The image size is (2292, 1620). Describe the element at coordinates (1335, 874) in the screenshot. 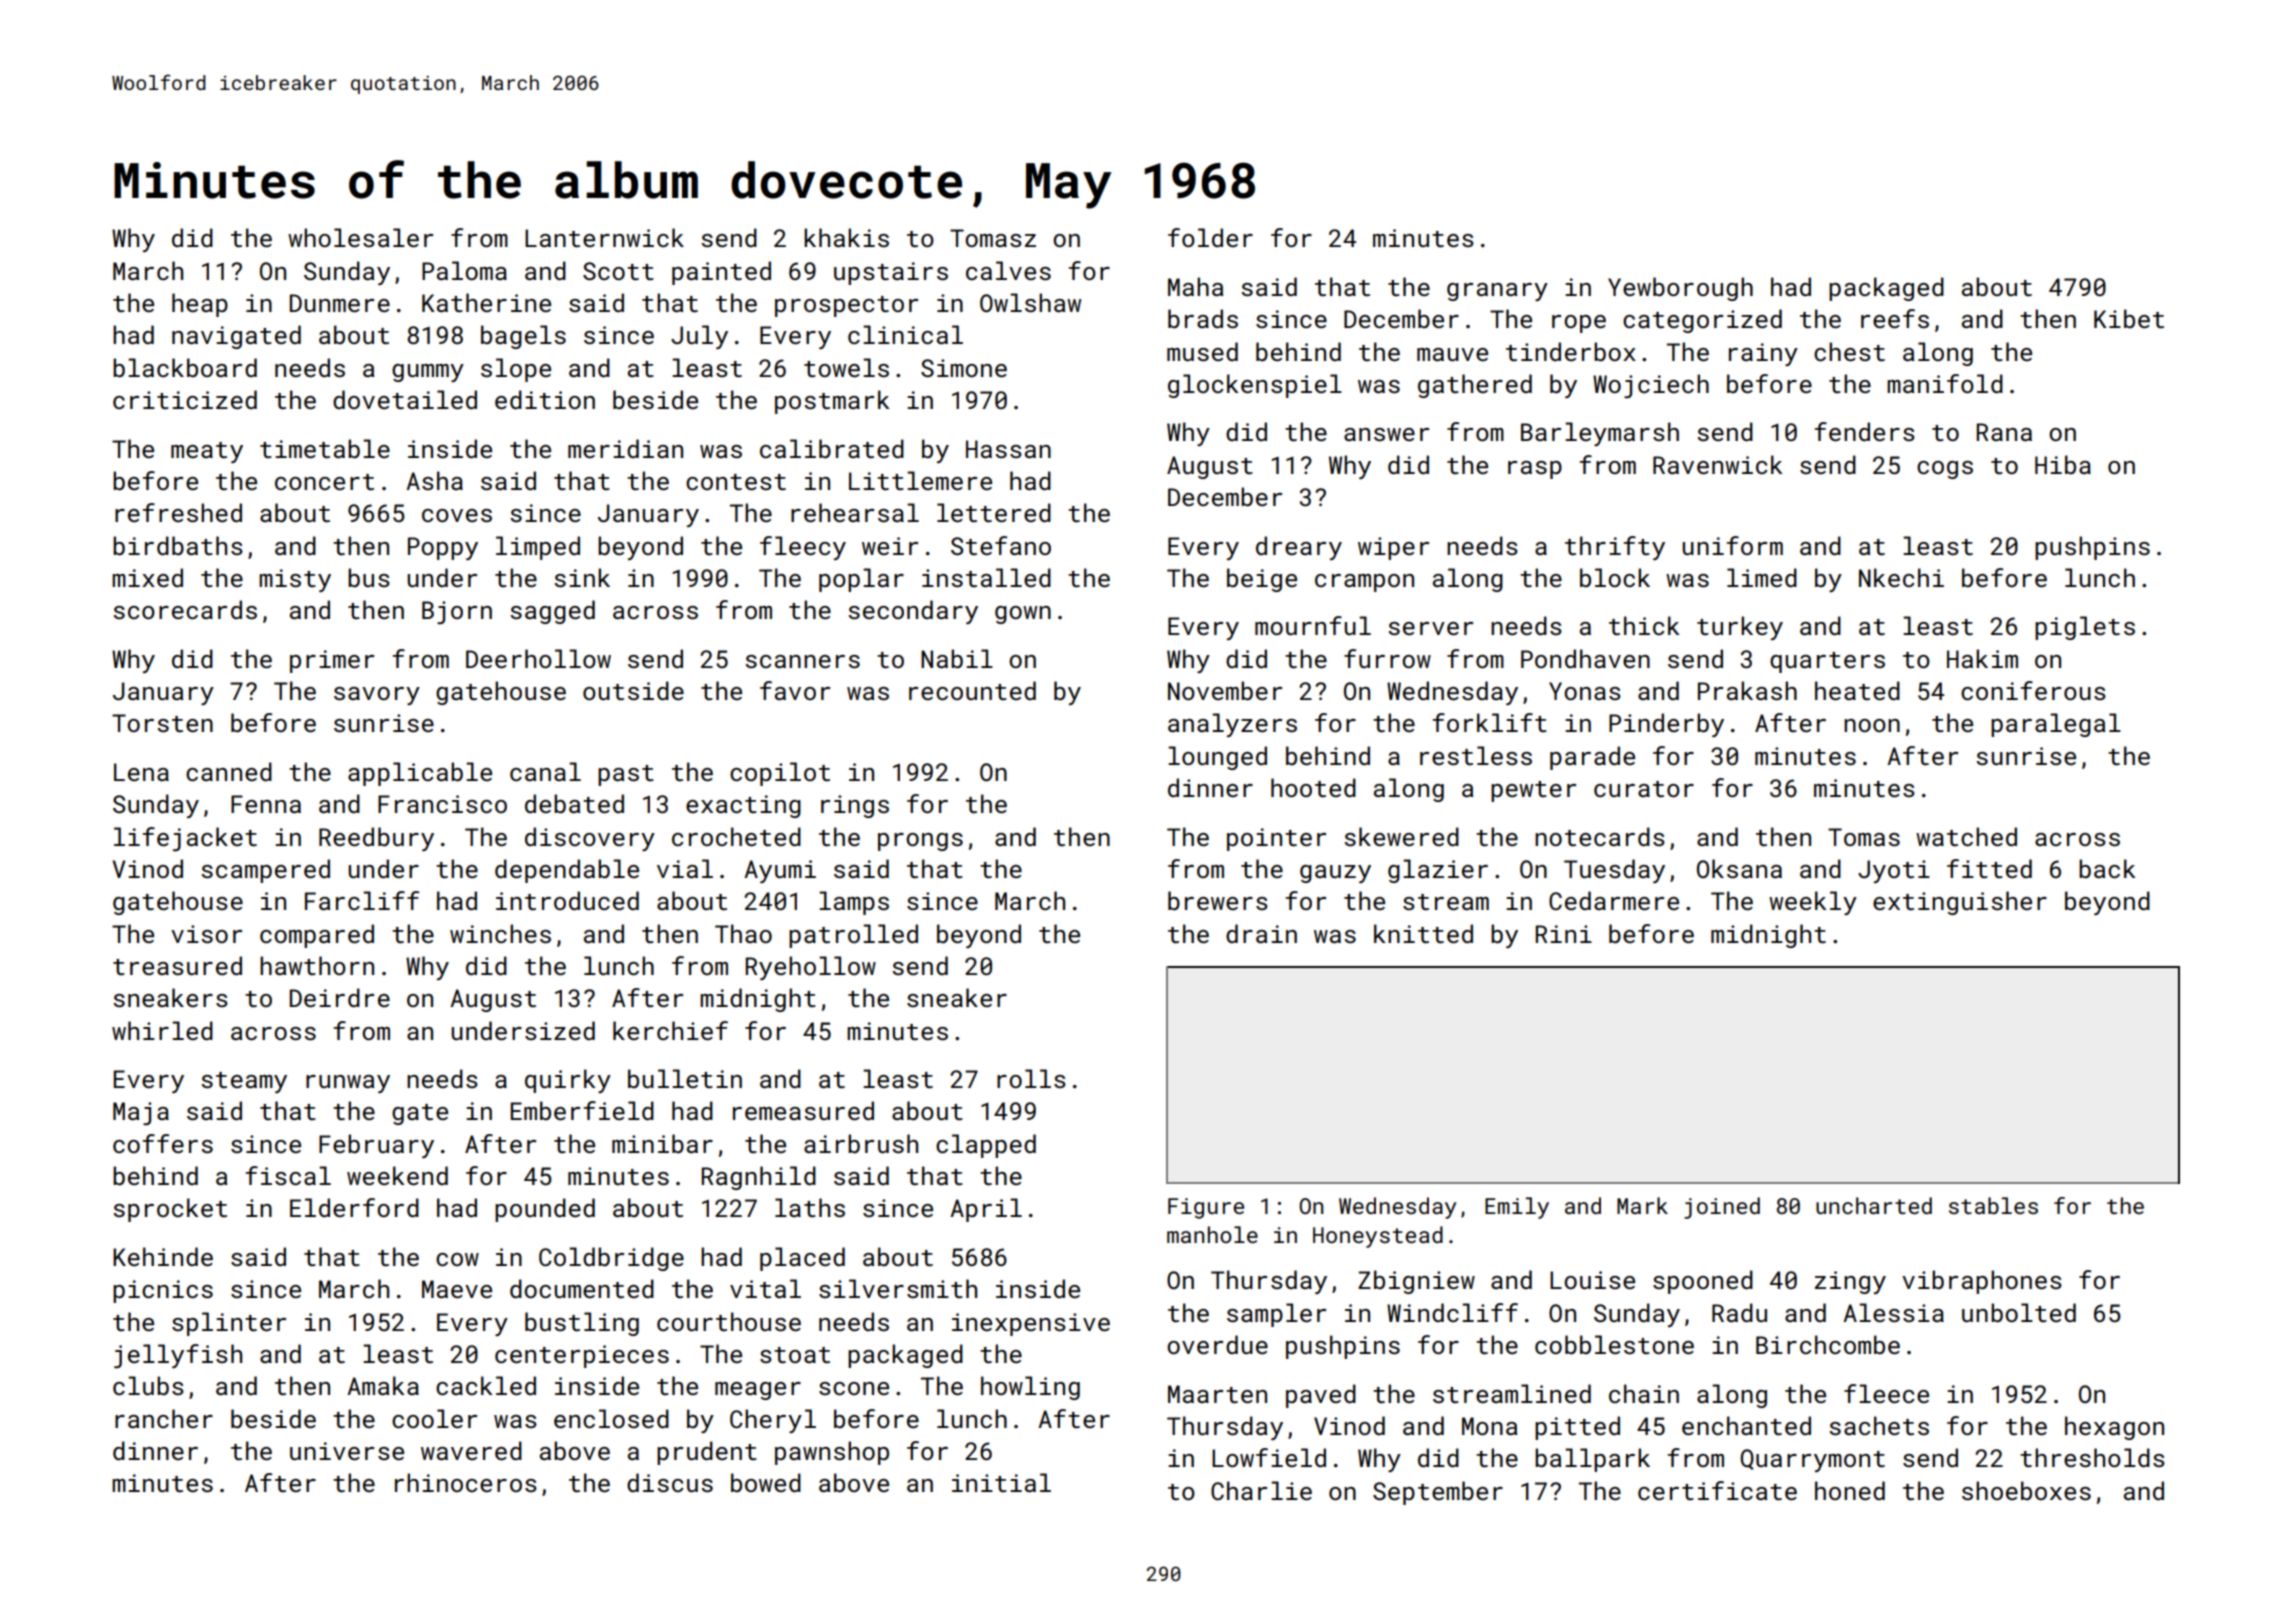

I see `gauzy` at that location.
